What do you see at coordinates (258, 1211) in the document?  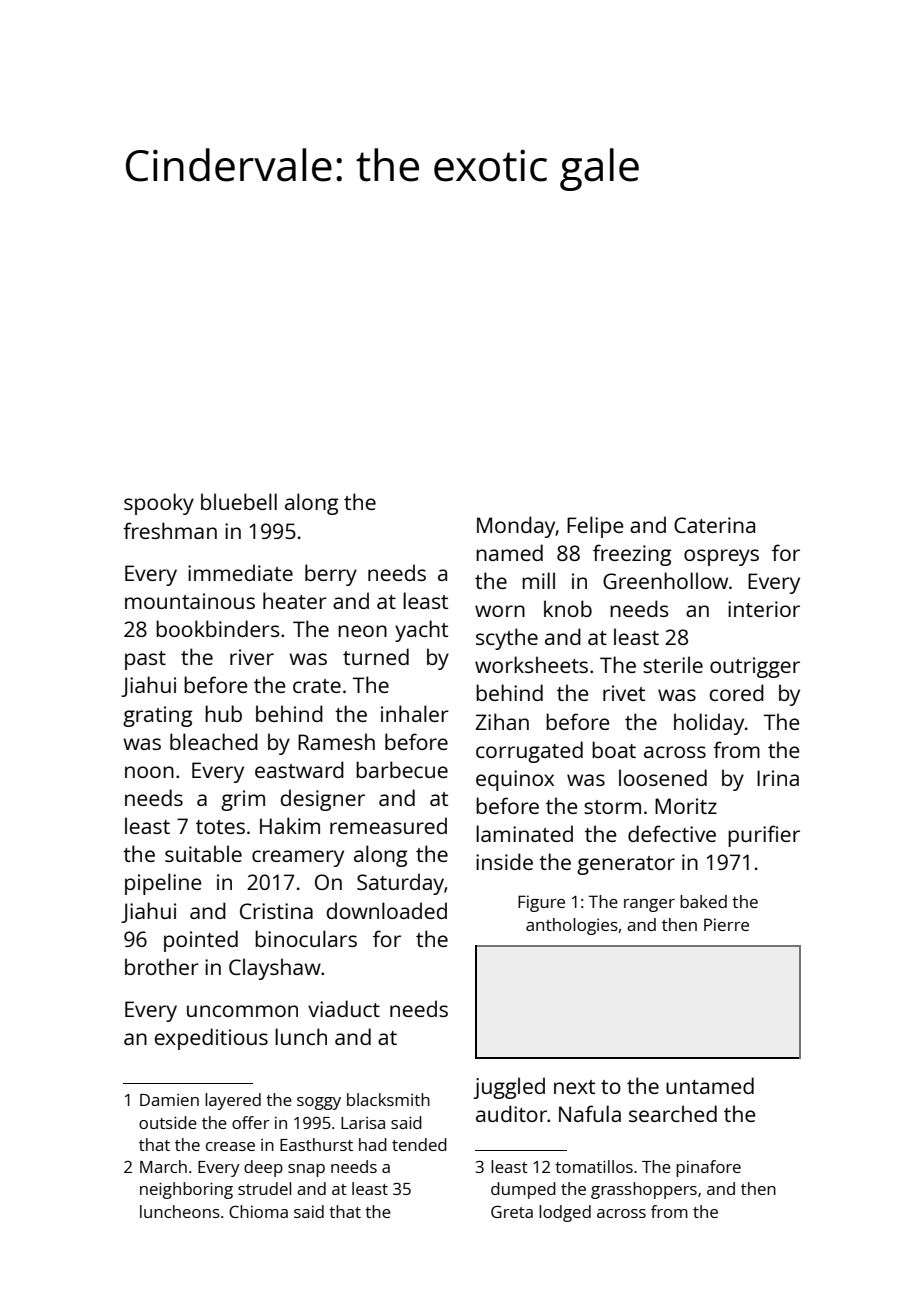 I see `Chioma` at bounding box center [258, 1211].
